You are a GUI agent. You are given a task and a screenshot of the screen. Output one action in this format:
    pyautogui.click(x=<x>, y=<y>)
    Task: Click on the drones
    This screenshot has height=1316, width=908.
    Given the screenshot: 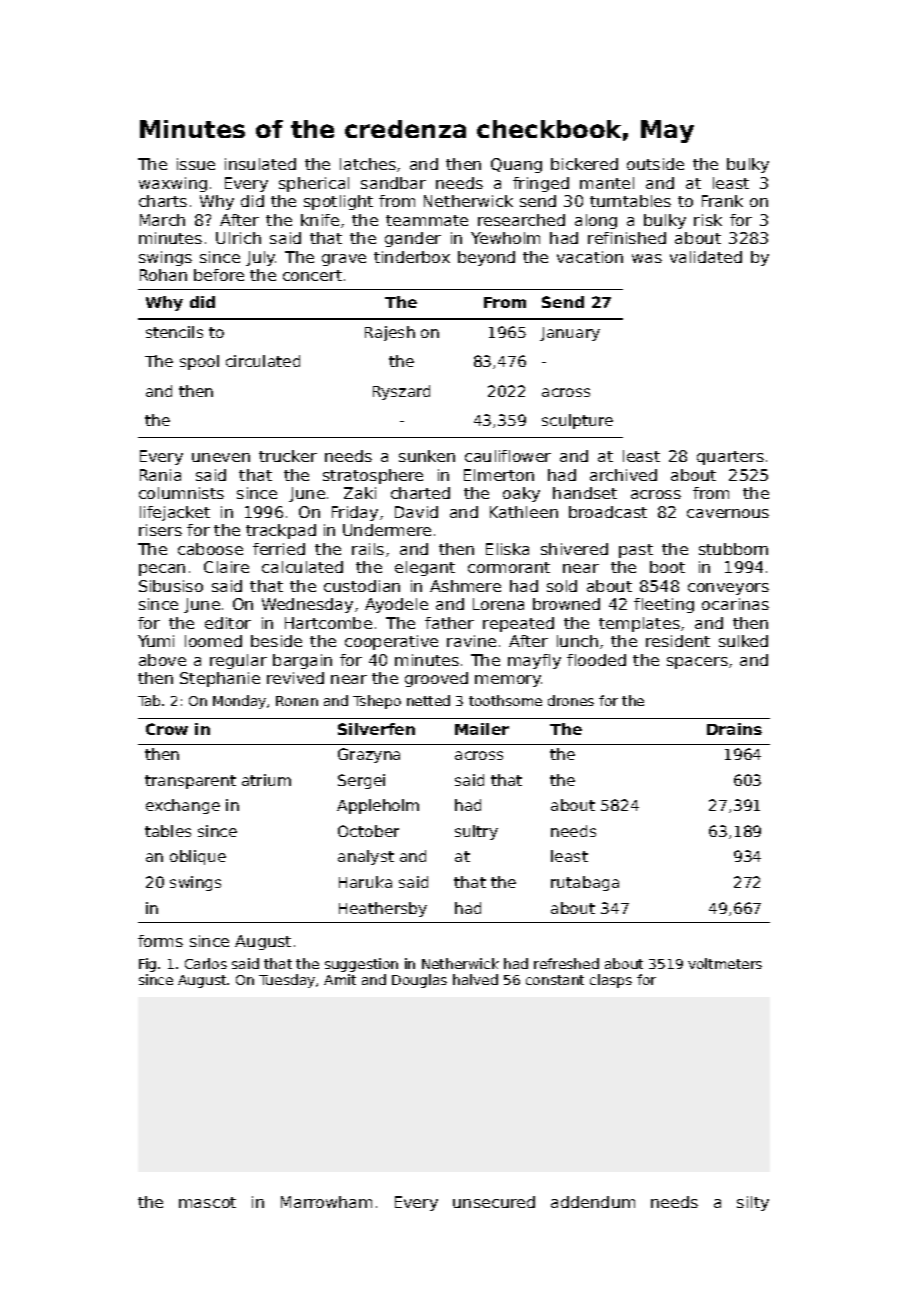 What is the action you would take?
    pyautogui.click(x=571, y=700)
